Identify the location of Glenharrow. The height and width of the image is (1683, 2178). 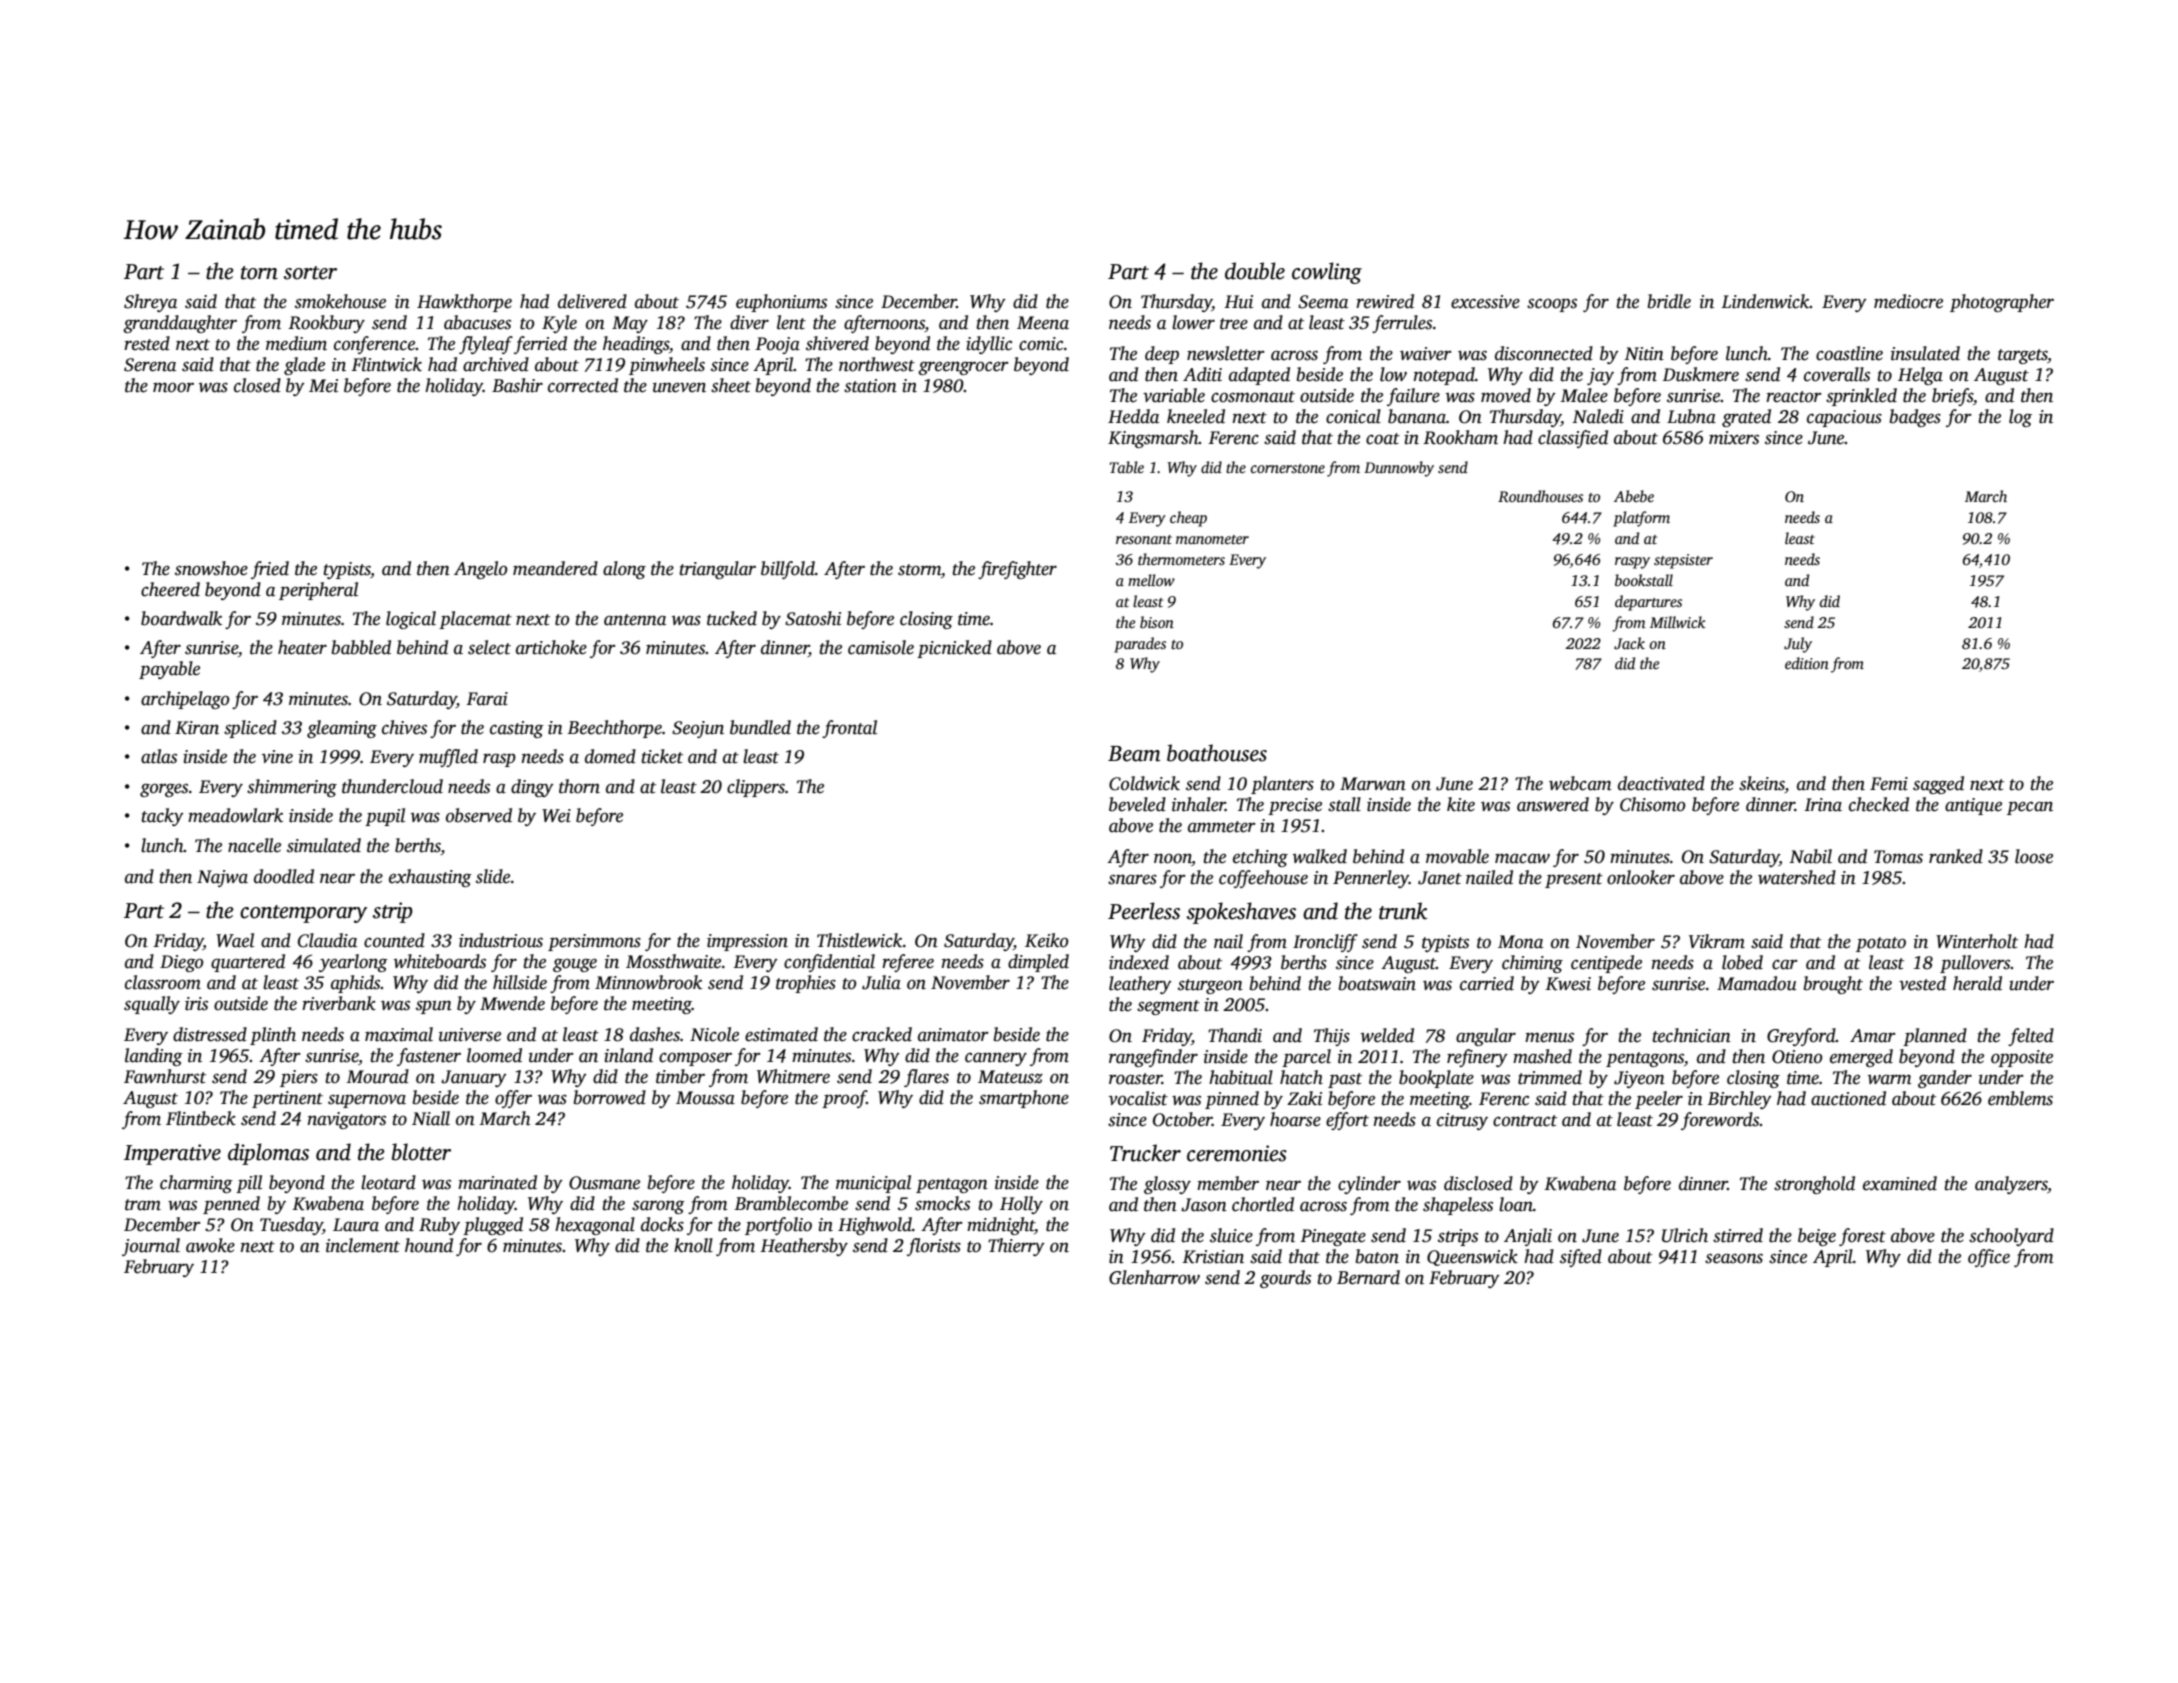
(1154, 1277).
